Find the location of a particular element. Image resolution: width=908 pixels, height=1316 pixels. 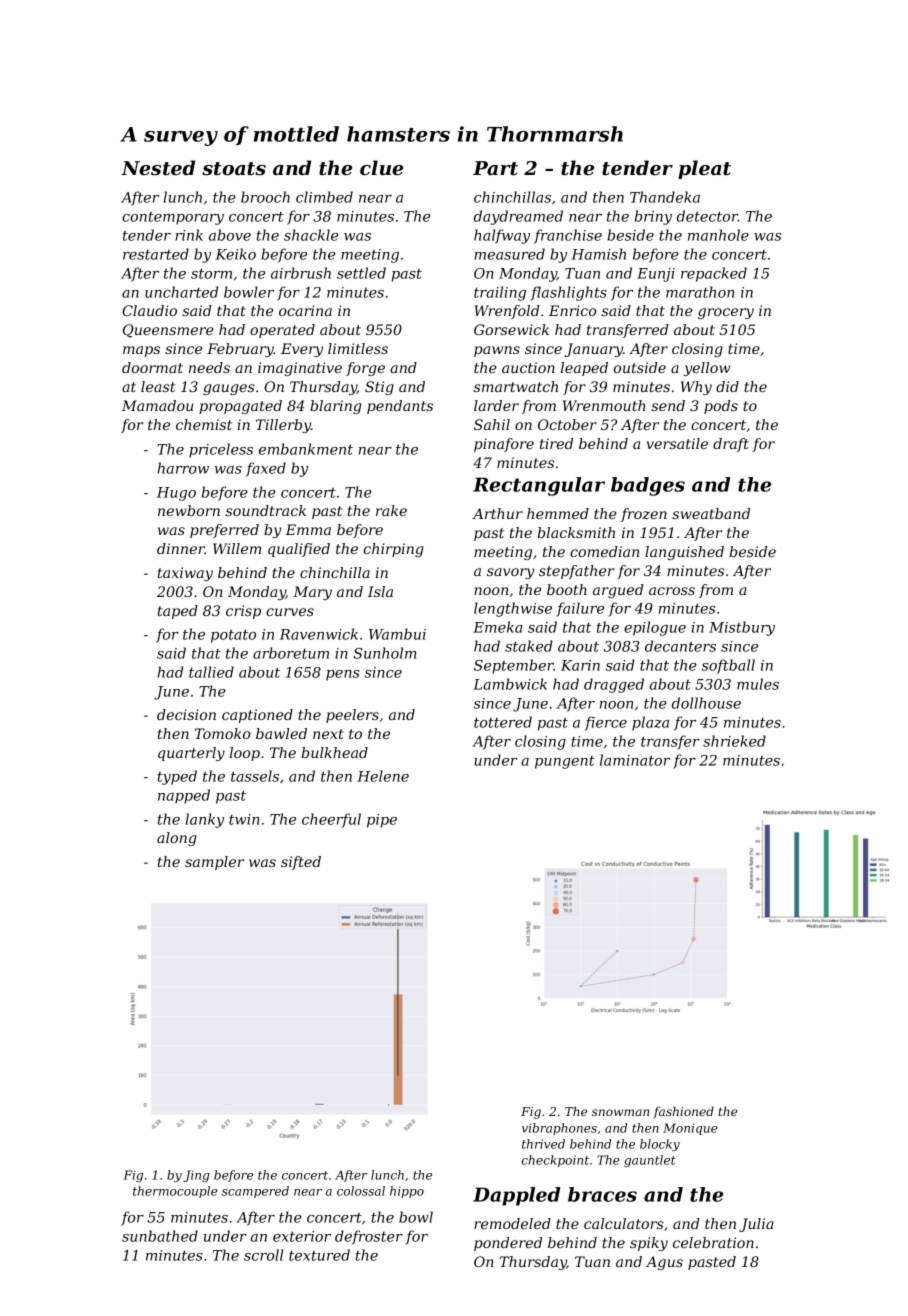

along is located at coordinates (177, 839).
